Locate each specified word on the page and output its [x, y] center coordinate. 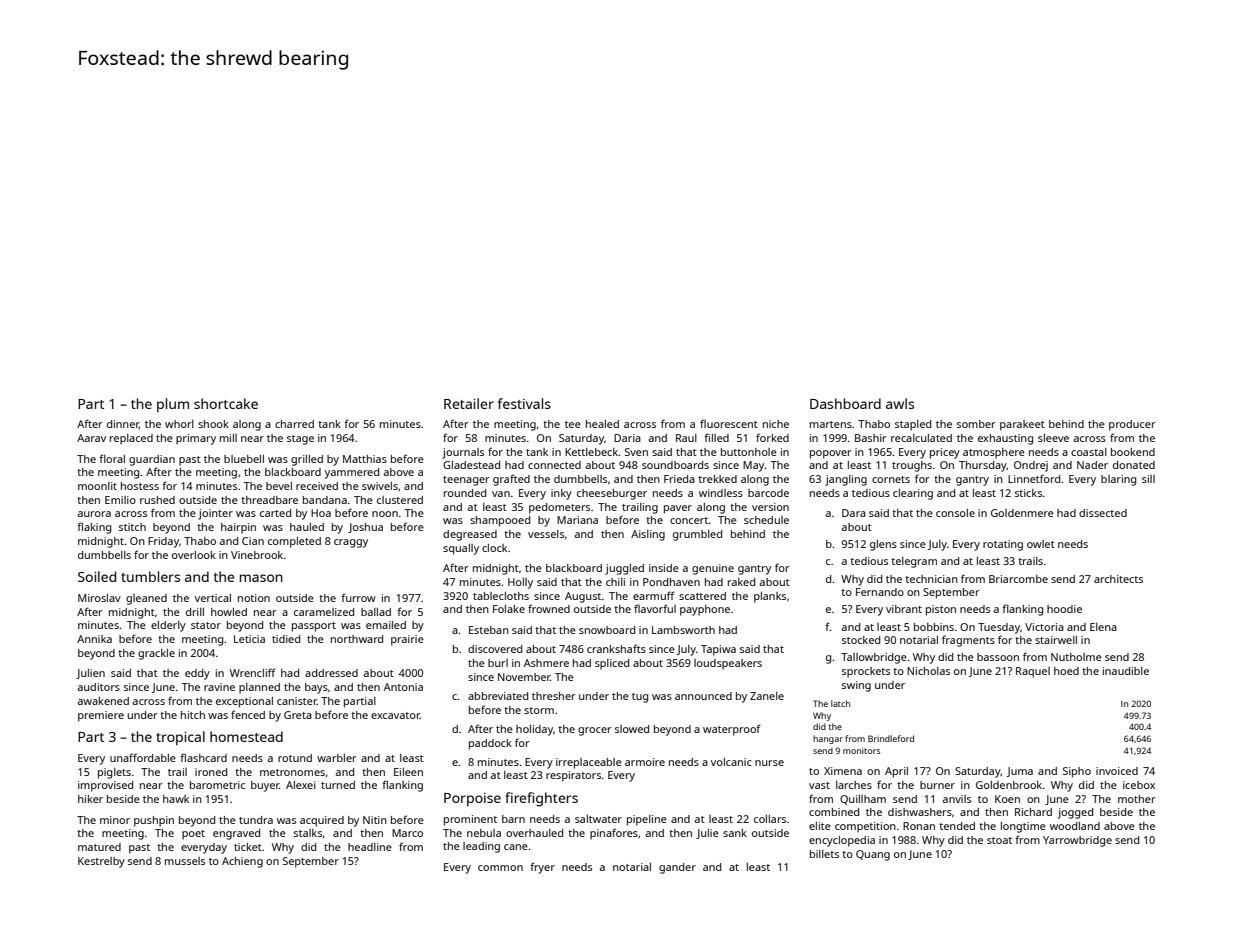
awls [900, 403]
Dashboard [845, 403]
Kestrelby [101, 862]
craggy [351, 543]
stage [300, 440]
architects [1118, 579]
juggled [624, 569]
